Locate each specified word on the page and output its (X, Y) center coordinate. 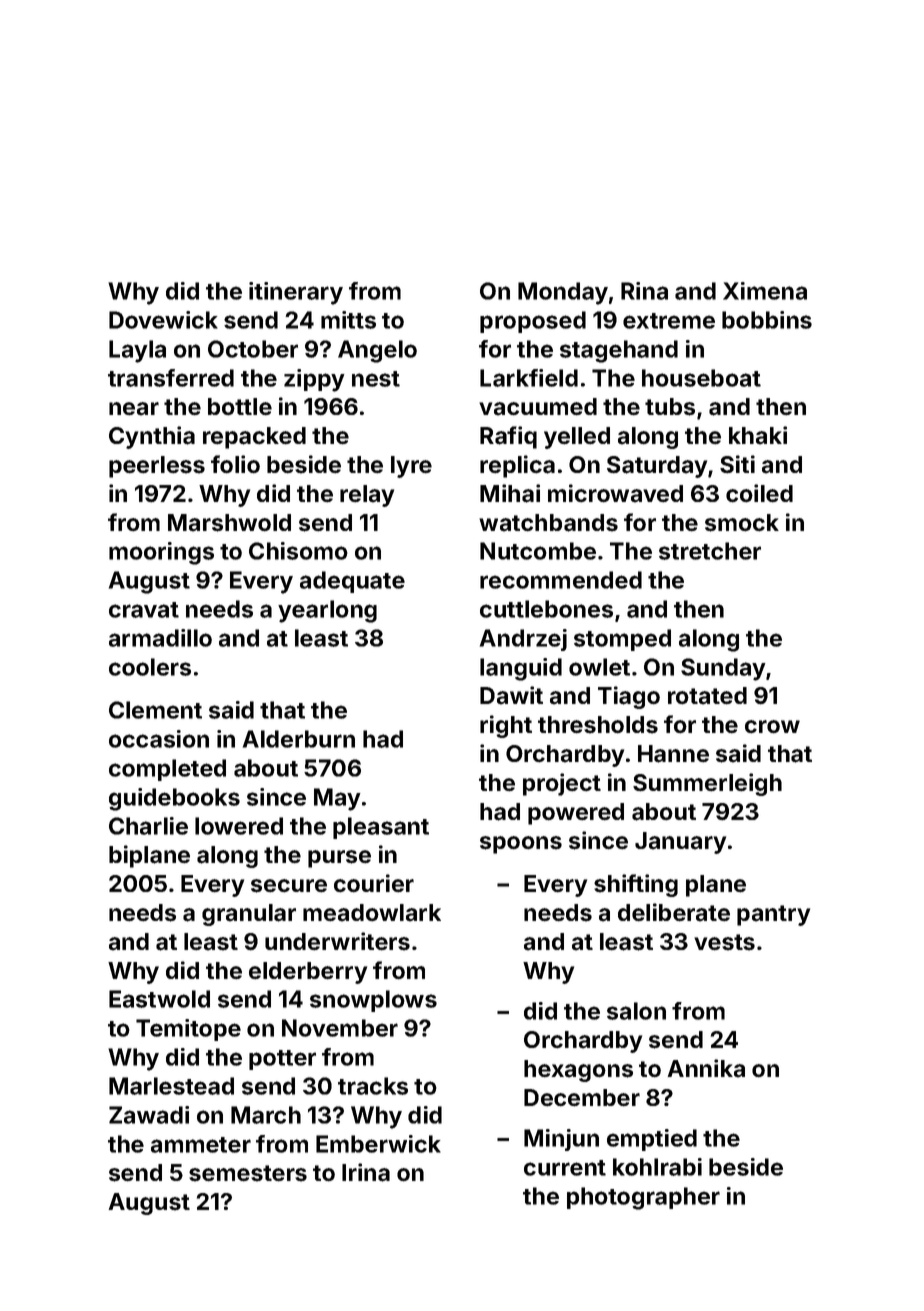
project (562, 784)
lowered (239, 826)
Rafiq (508, 437)
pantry (773, 915)
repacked (254, 438)
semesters (248, 1173)
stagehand (619, 351)
